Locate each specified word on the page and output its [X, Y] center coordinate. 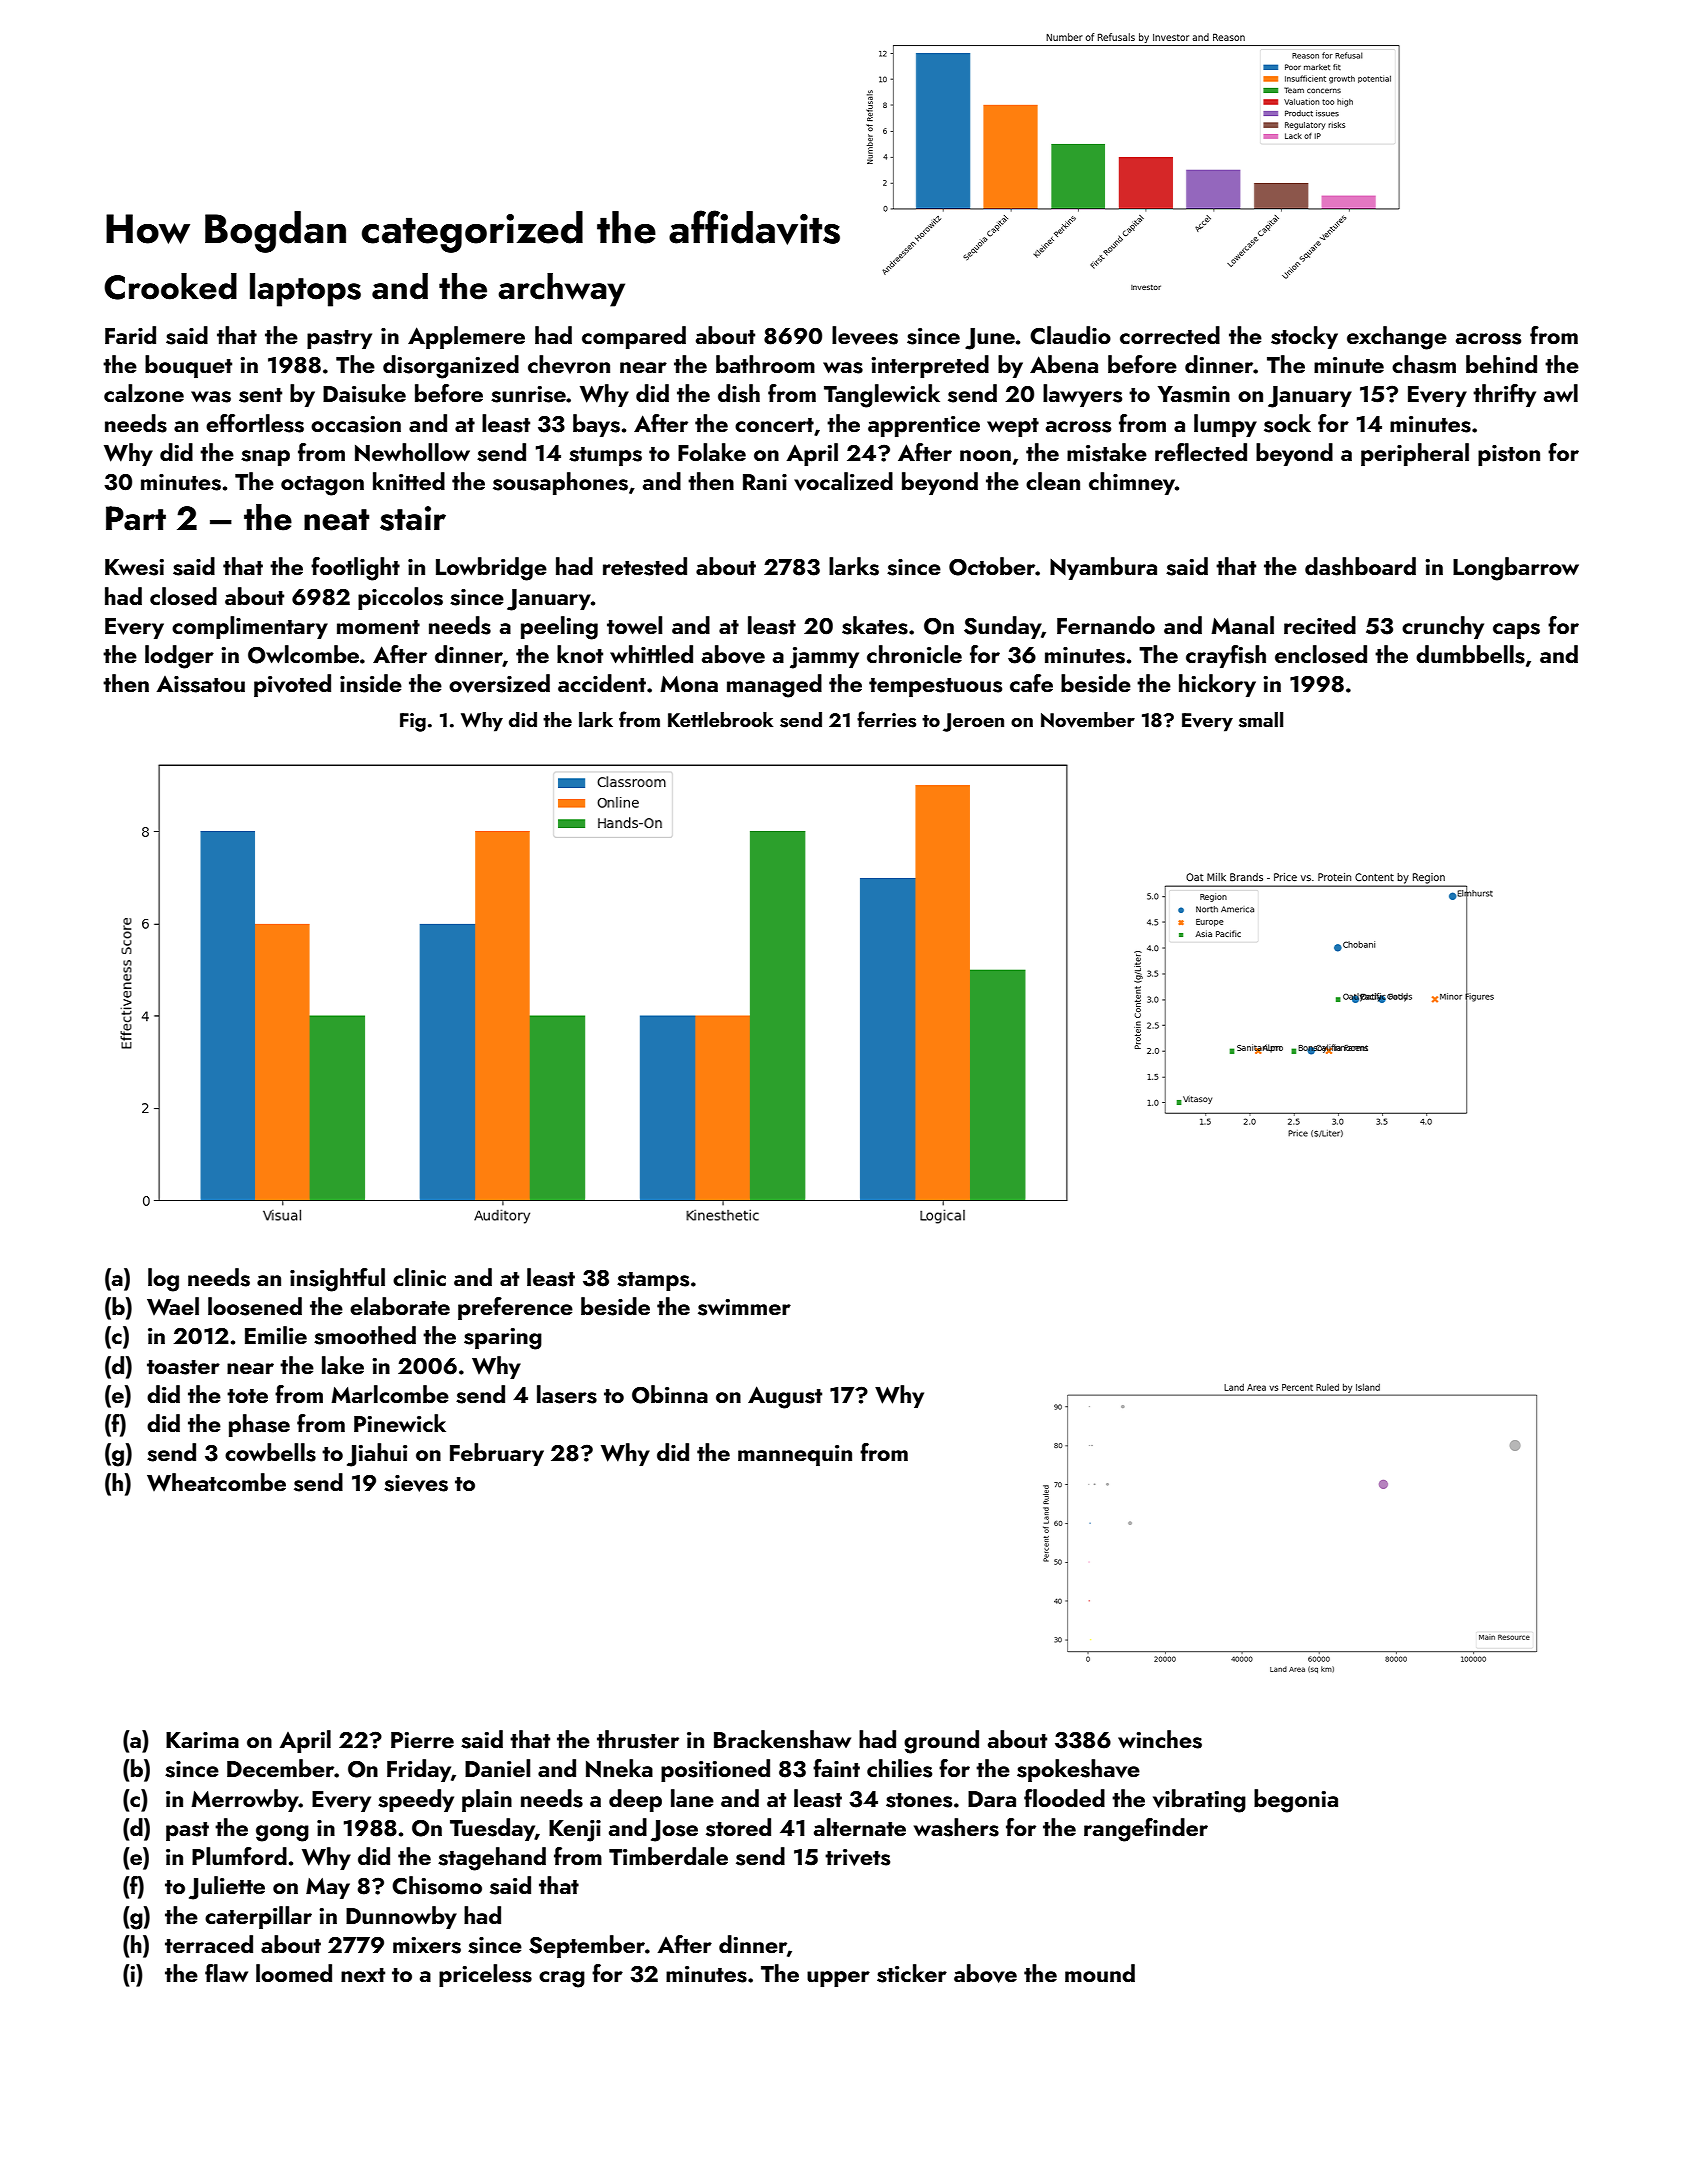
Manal [1242, 625]
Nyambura [1103, 568]
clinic [419, 1277]
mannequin [795, 1455]
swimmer [744, 1307]
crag [562, 1979]
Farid [130, 335]
